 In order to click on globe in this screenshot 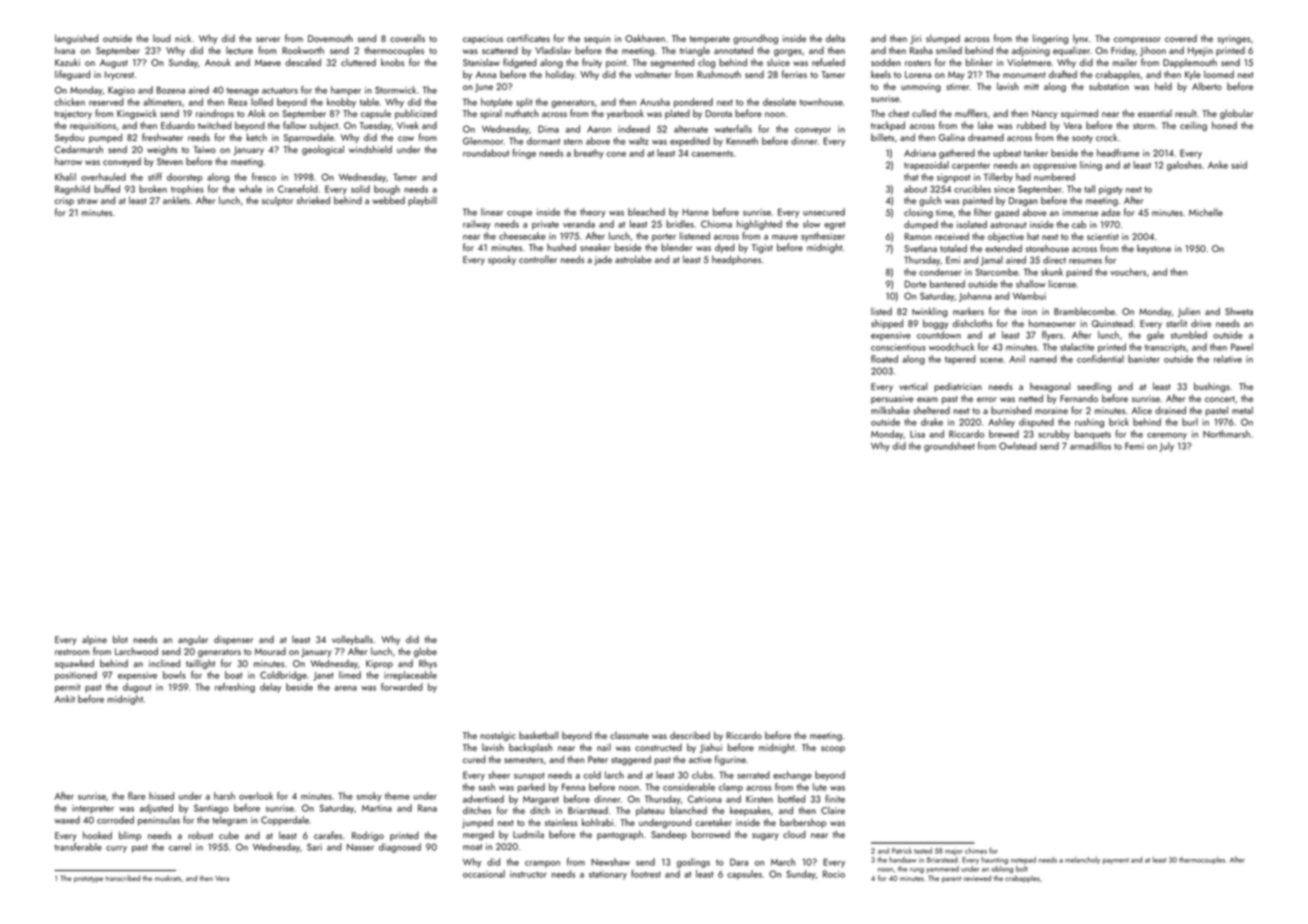, I will do `click(425, 652)`.
